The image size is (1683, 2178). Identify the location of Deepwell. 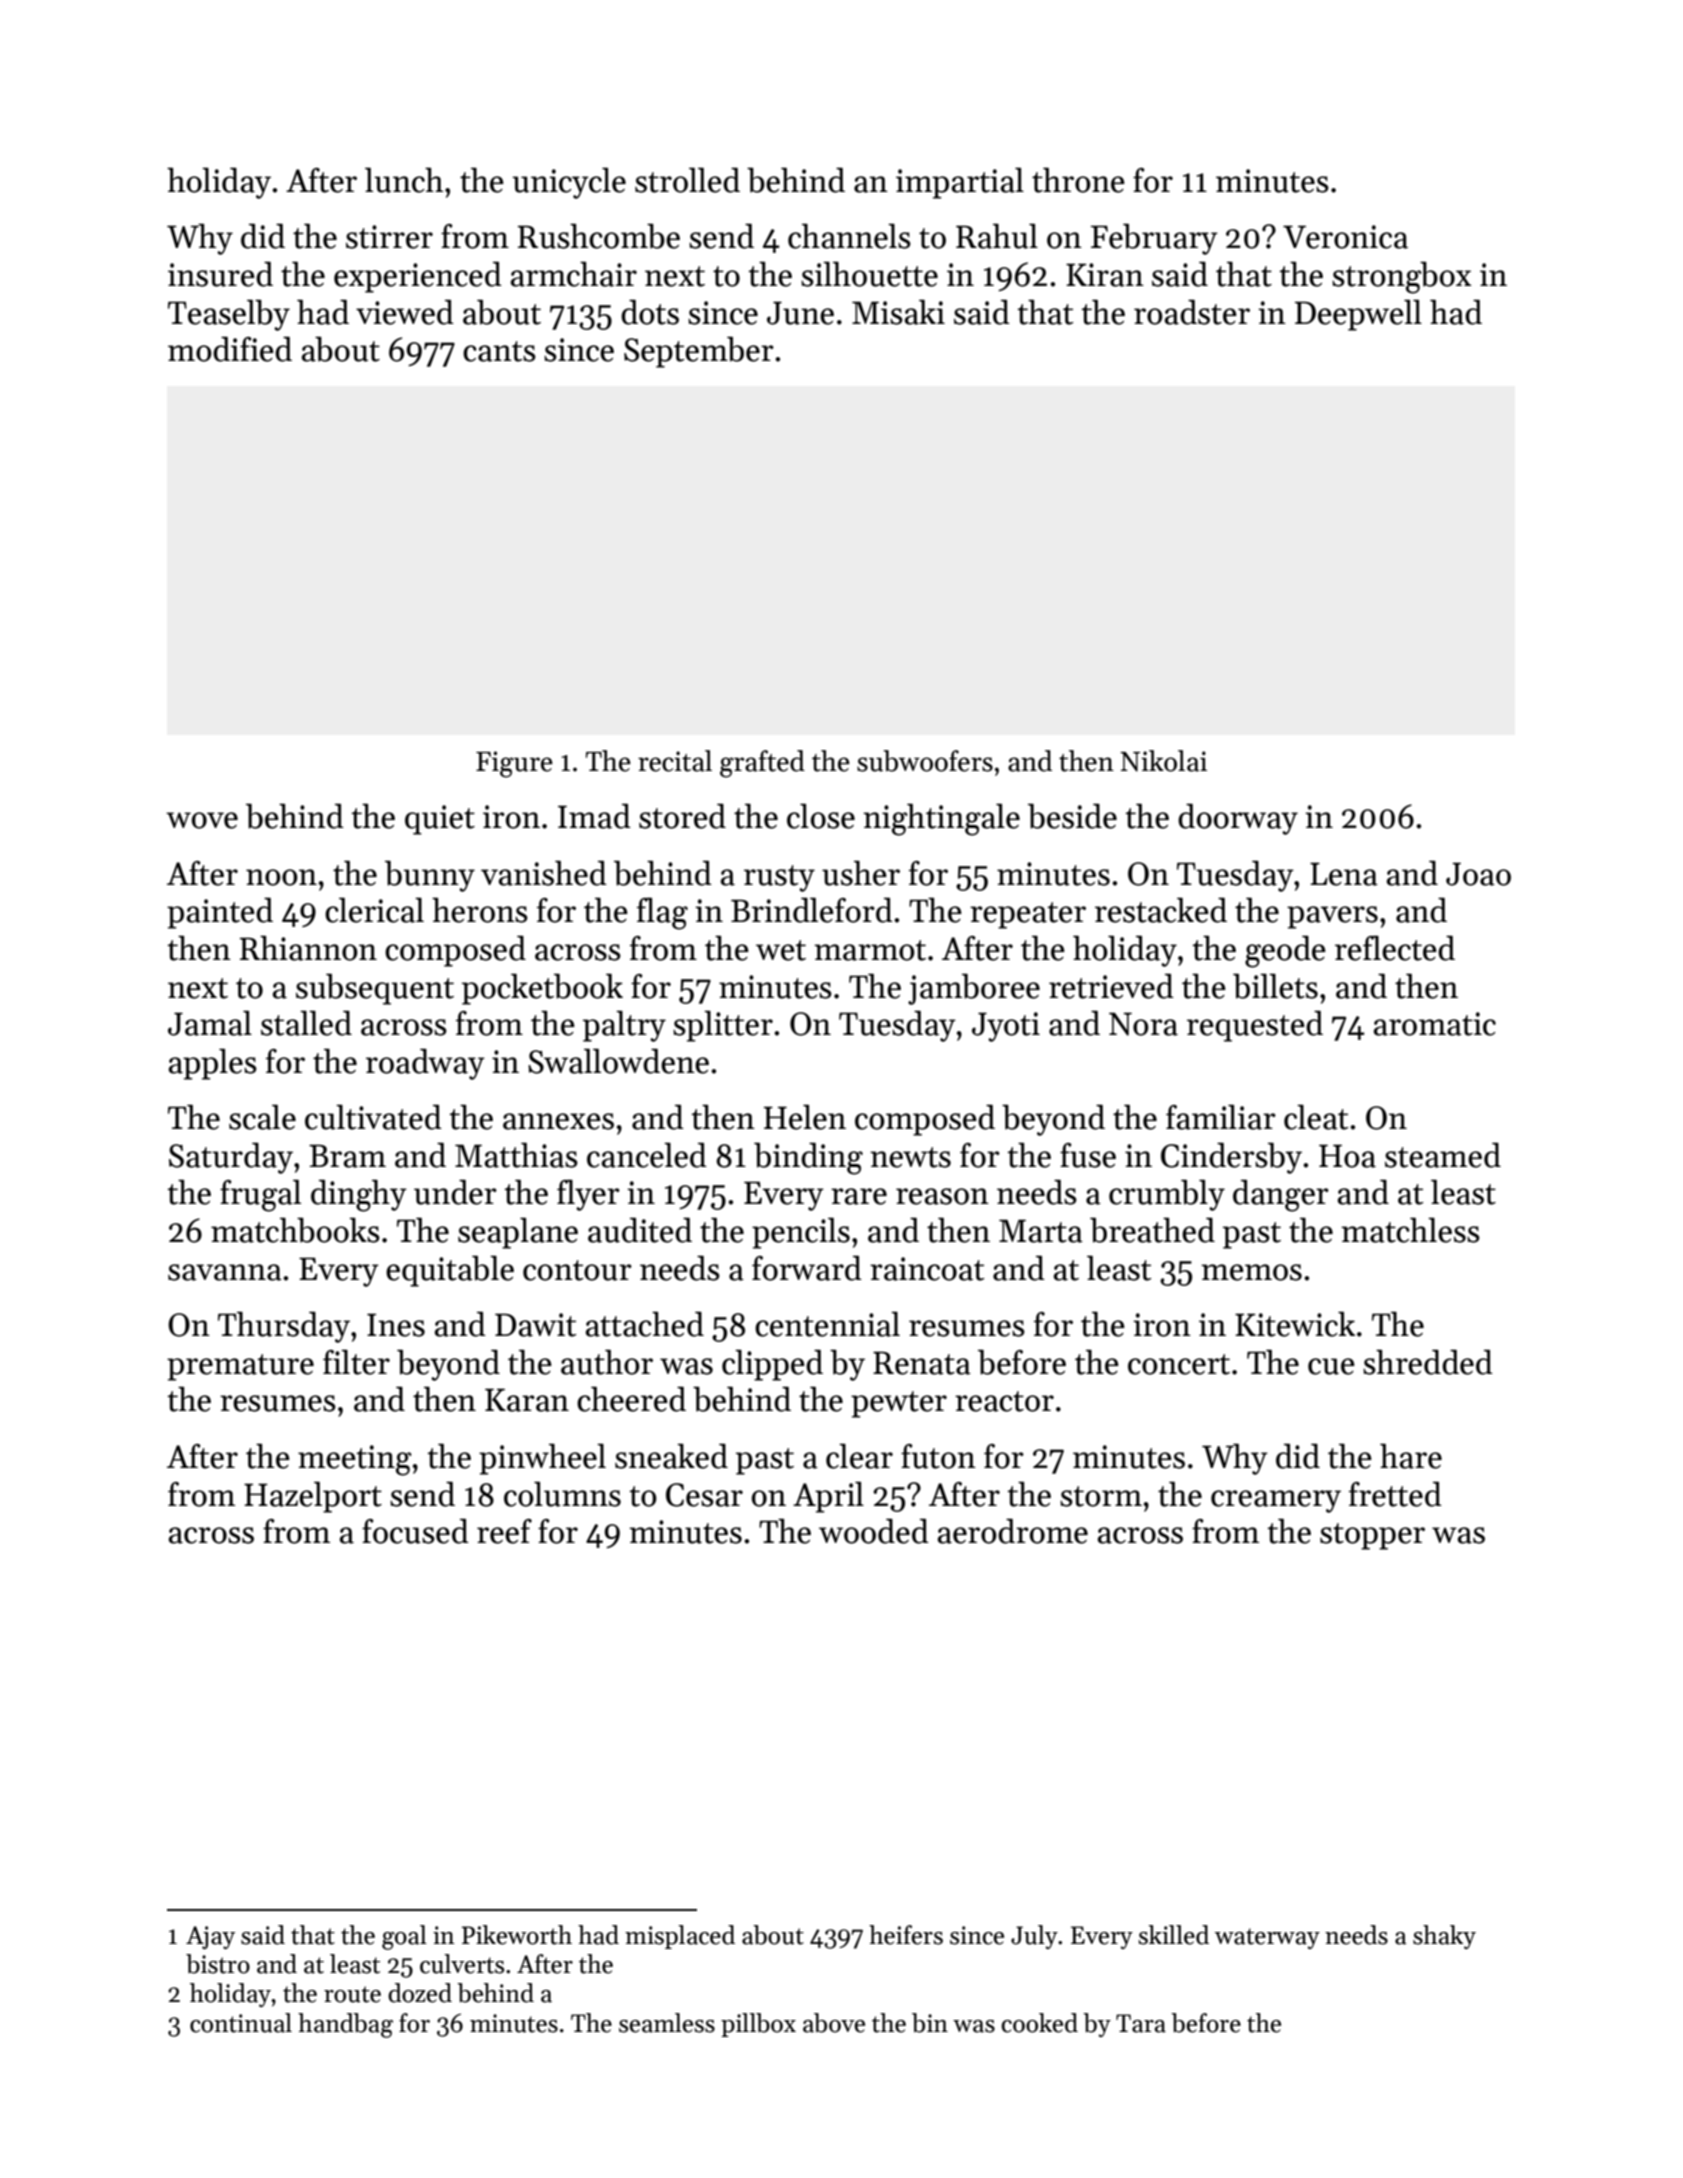
(1358, 315).
